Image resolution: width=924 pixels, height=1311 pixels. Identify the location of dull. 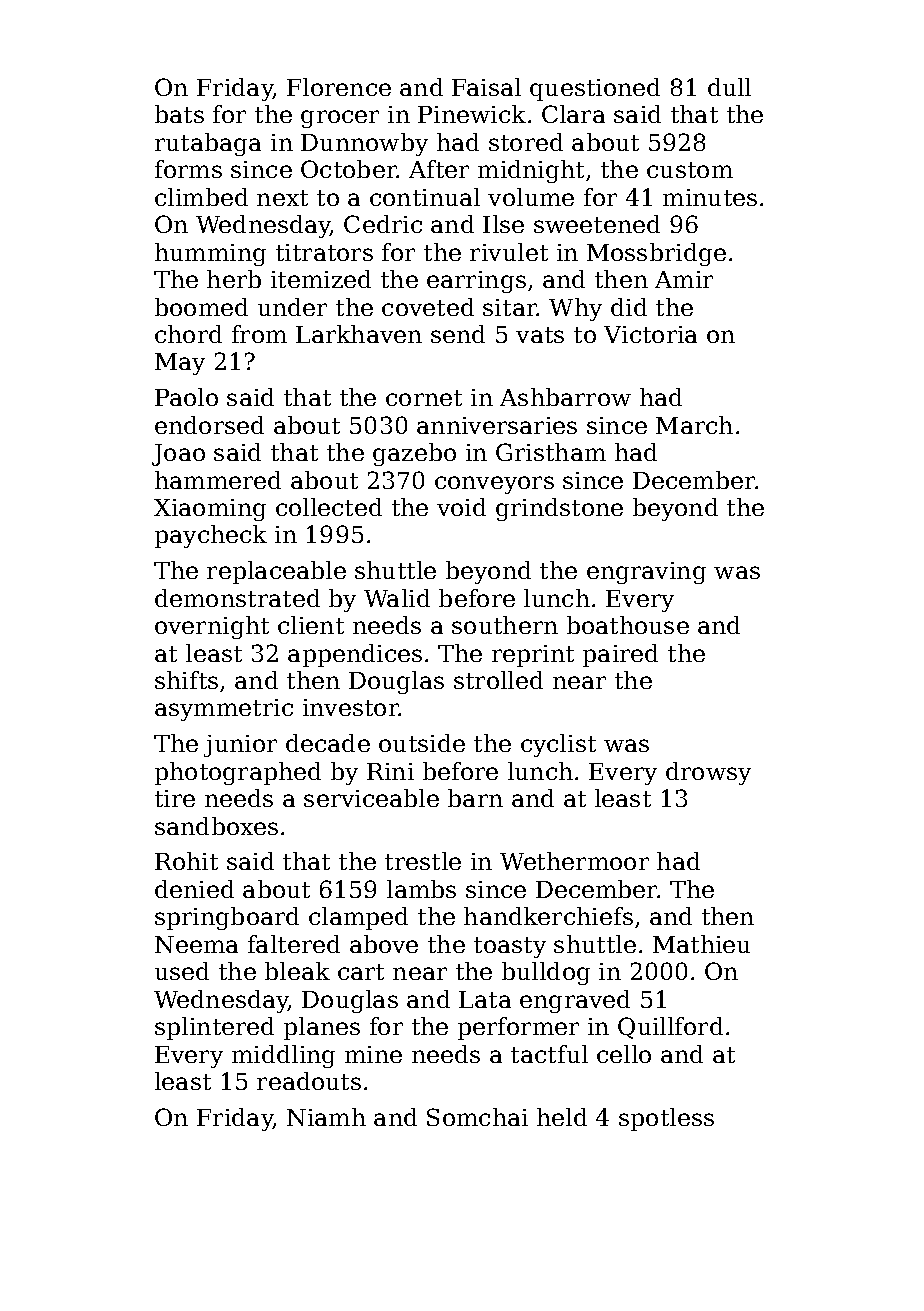
(729, 87).
